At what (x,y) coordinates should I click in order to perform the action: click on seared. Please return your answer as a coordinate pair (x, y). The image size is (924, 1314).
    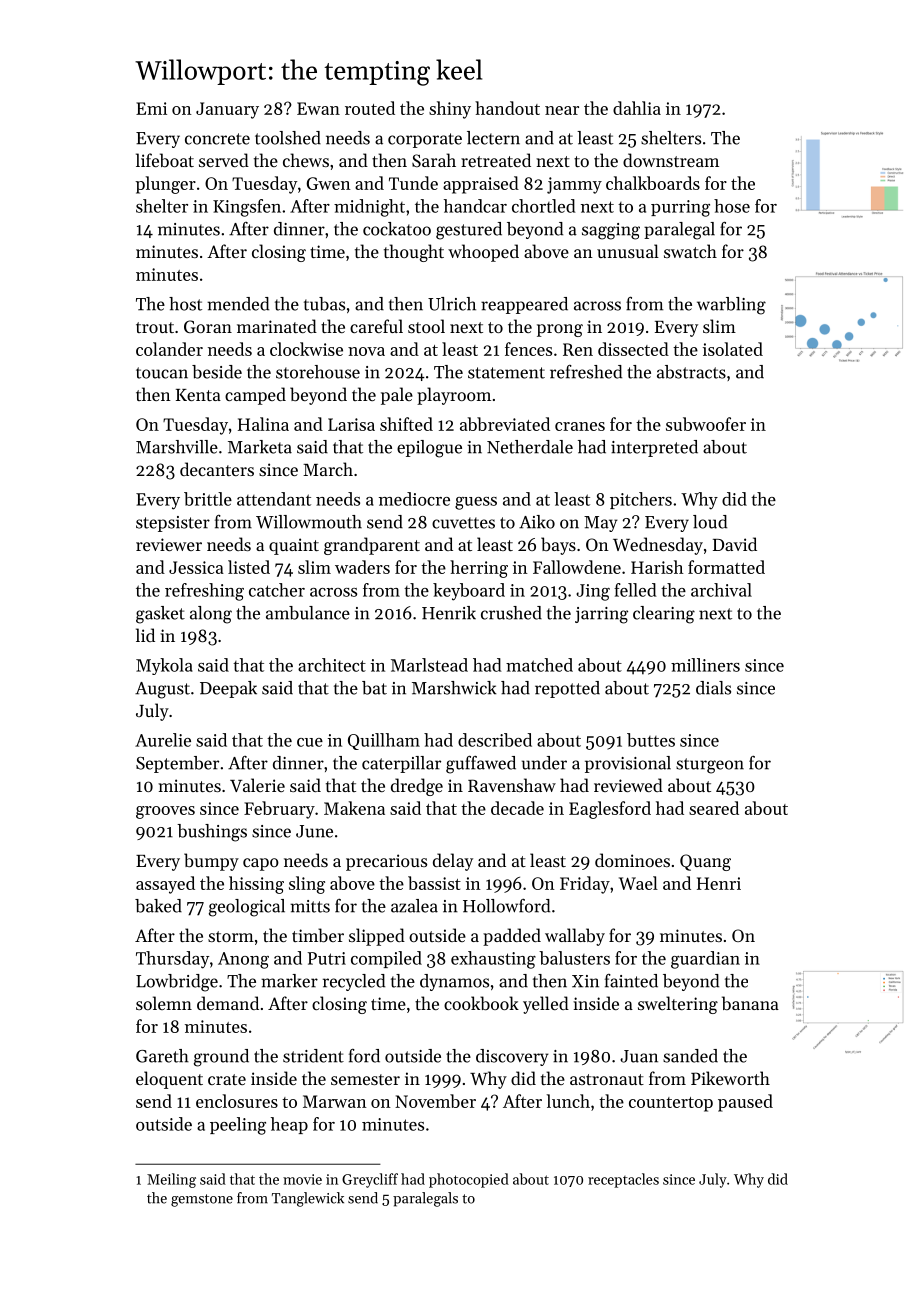
    Looking at the image, I should click on (714, 808).
